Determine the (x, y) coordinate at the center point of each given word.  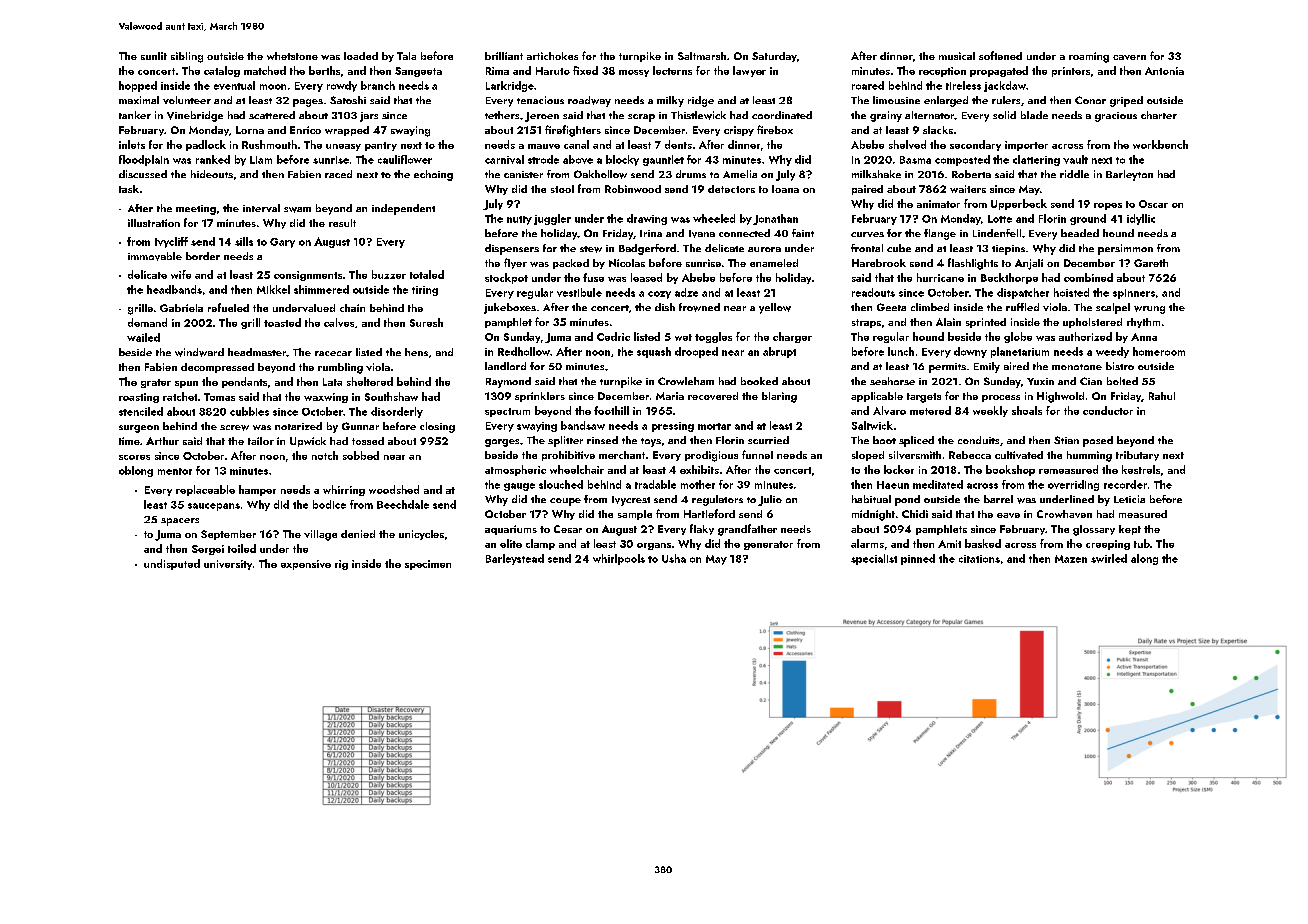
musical (957, 56)
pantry (381, 146)
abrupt (779, 352)
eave (1008, 515)
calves (339, 322)
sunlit (154, 56)
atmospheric (515, 470)
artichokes (552, 56)
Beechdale (403, 504)
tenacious (540, 100)
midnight (873, 515)
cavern (1129, 57)
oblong (136, 471)
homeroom (1159, 351)
